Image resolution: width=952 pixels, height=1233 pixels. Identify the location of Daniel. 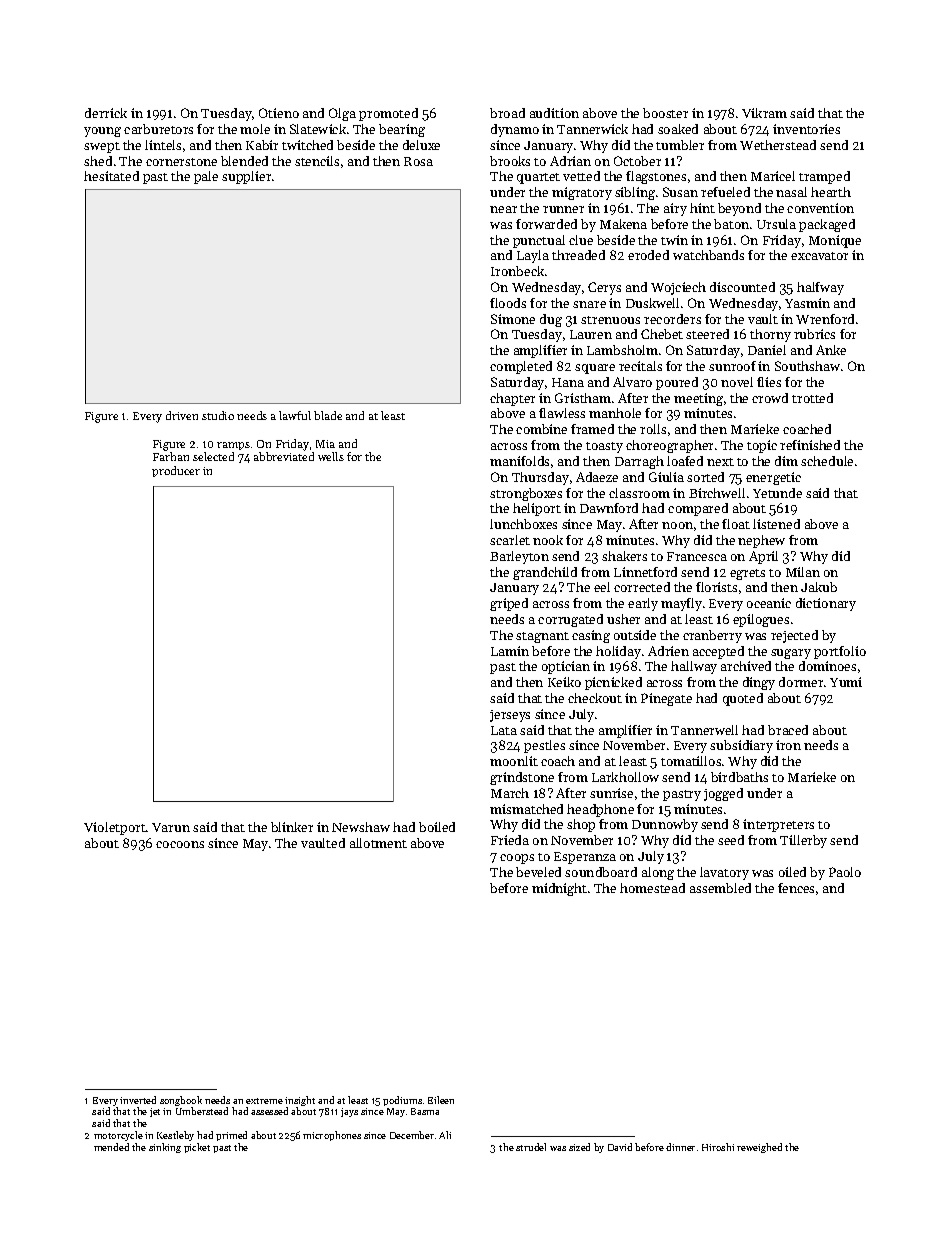
(767, 350).
